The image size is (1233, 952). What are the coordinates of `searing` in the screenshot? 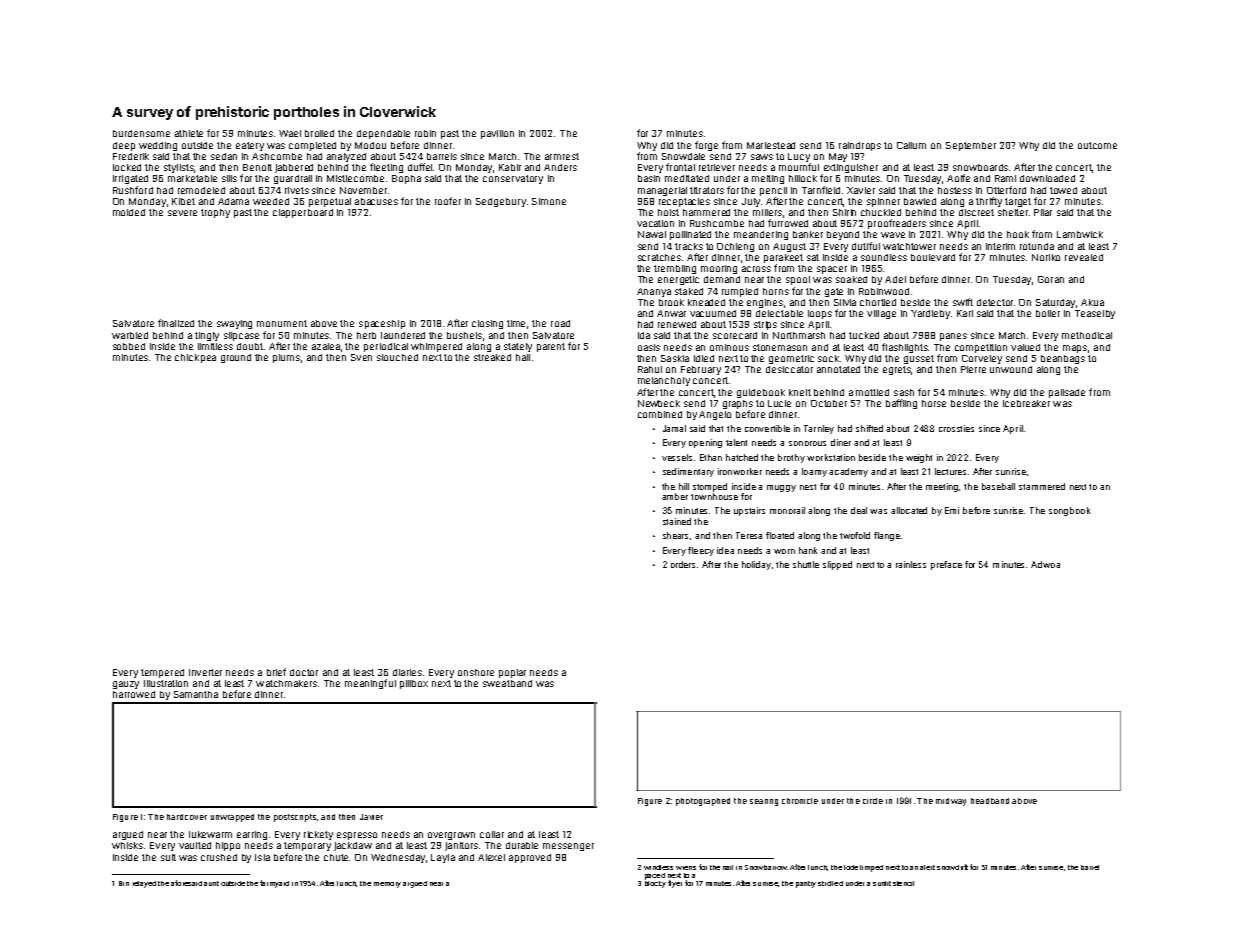 It's located at (764, 802).
